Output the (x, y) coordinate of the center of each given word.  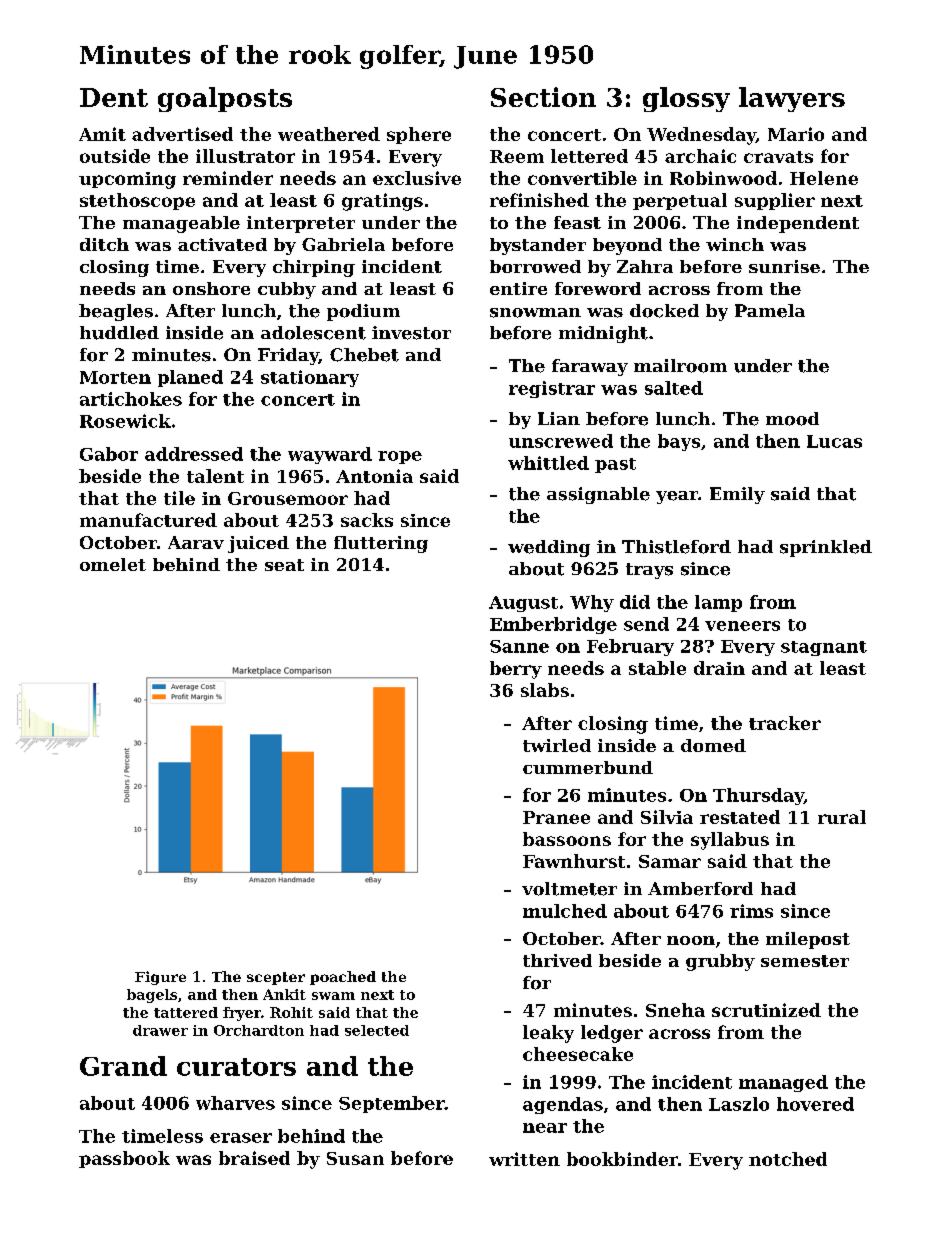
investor (411, 333)
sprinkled (826, 548)
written (524, 1159)
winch (735, 244)
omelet (113, 564)
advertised (182, 134)
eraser (241, 1138)
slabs (545, 690)
